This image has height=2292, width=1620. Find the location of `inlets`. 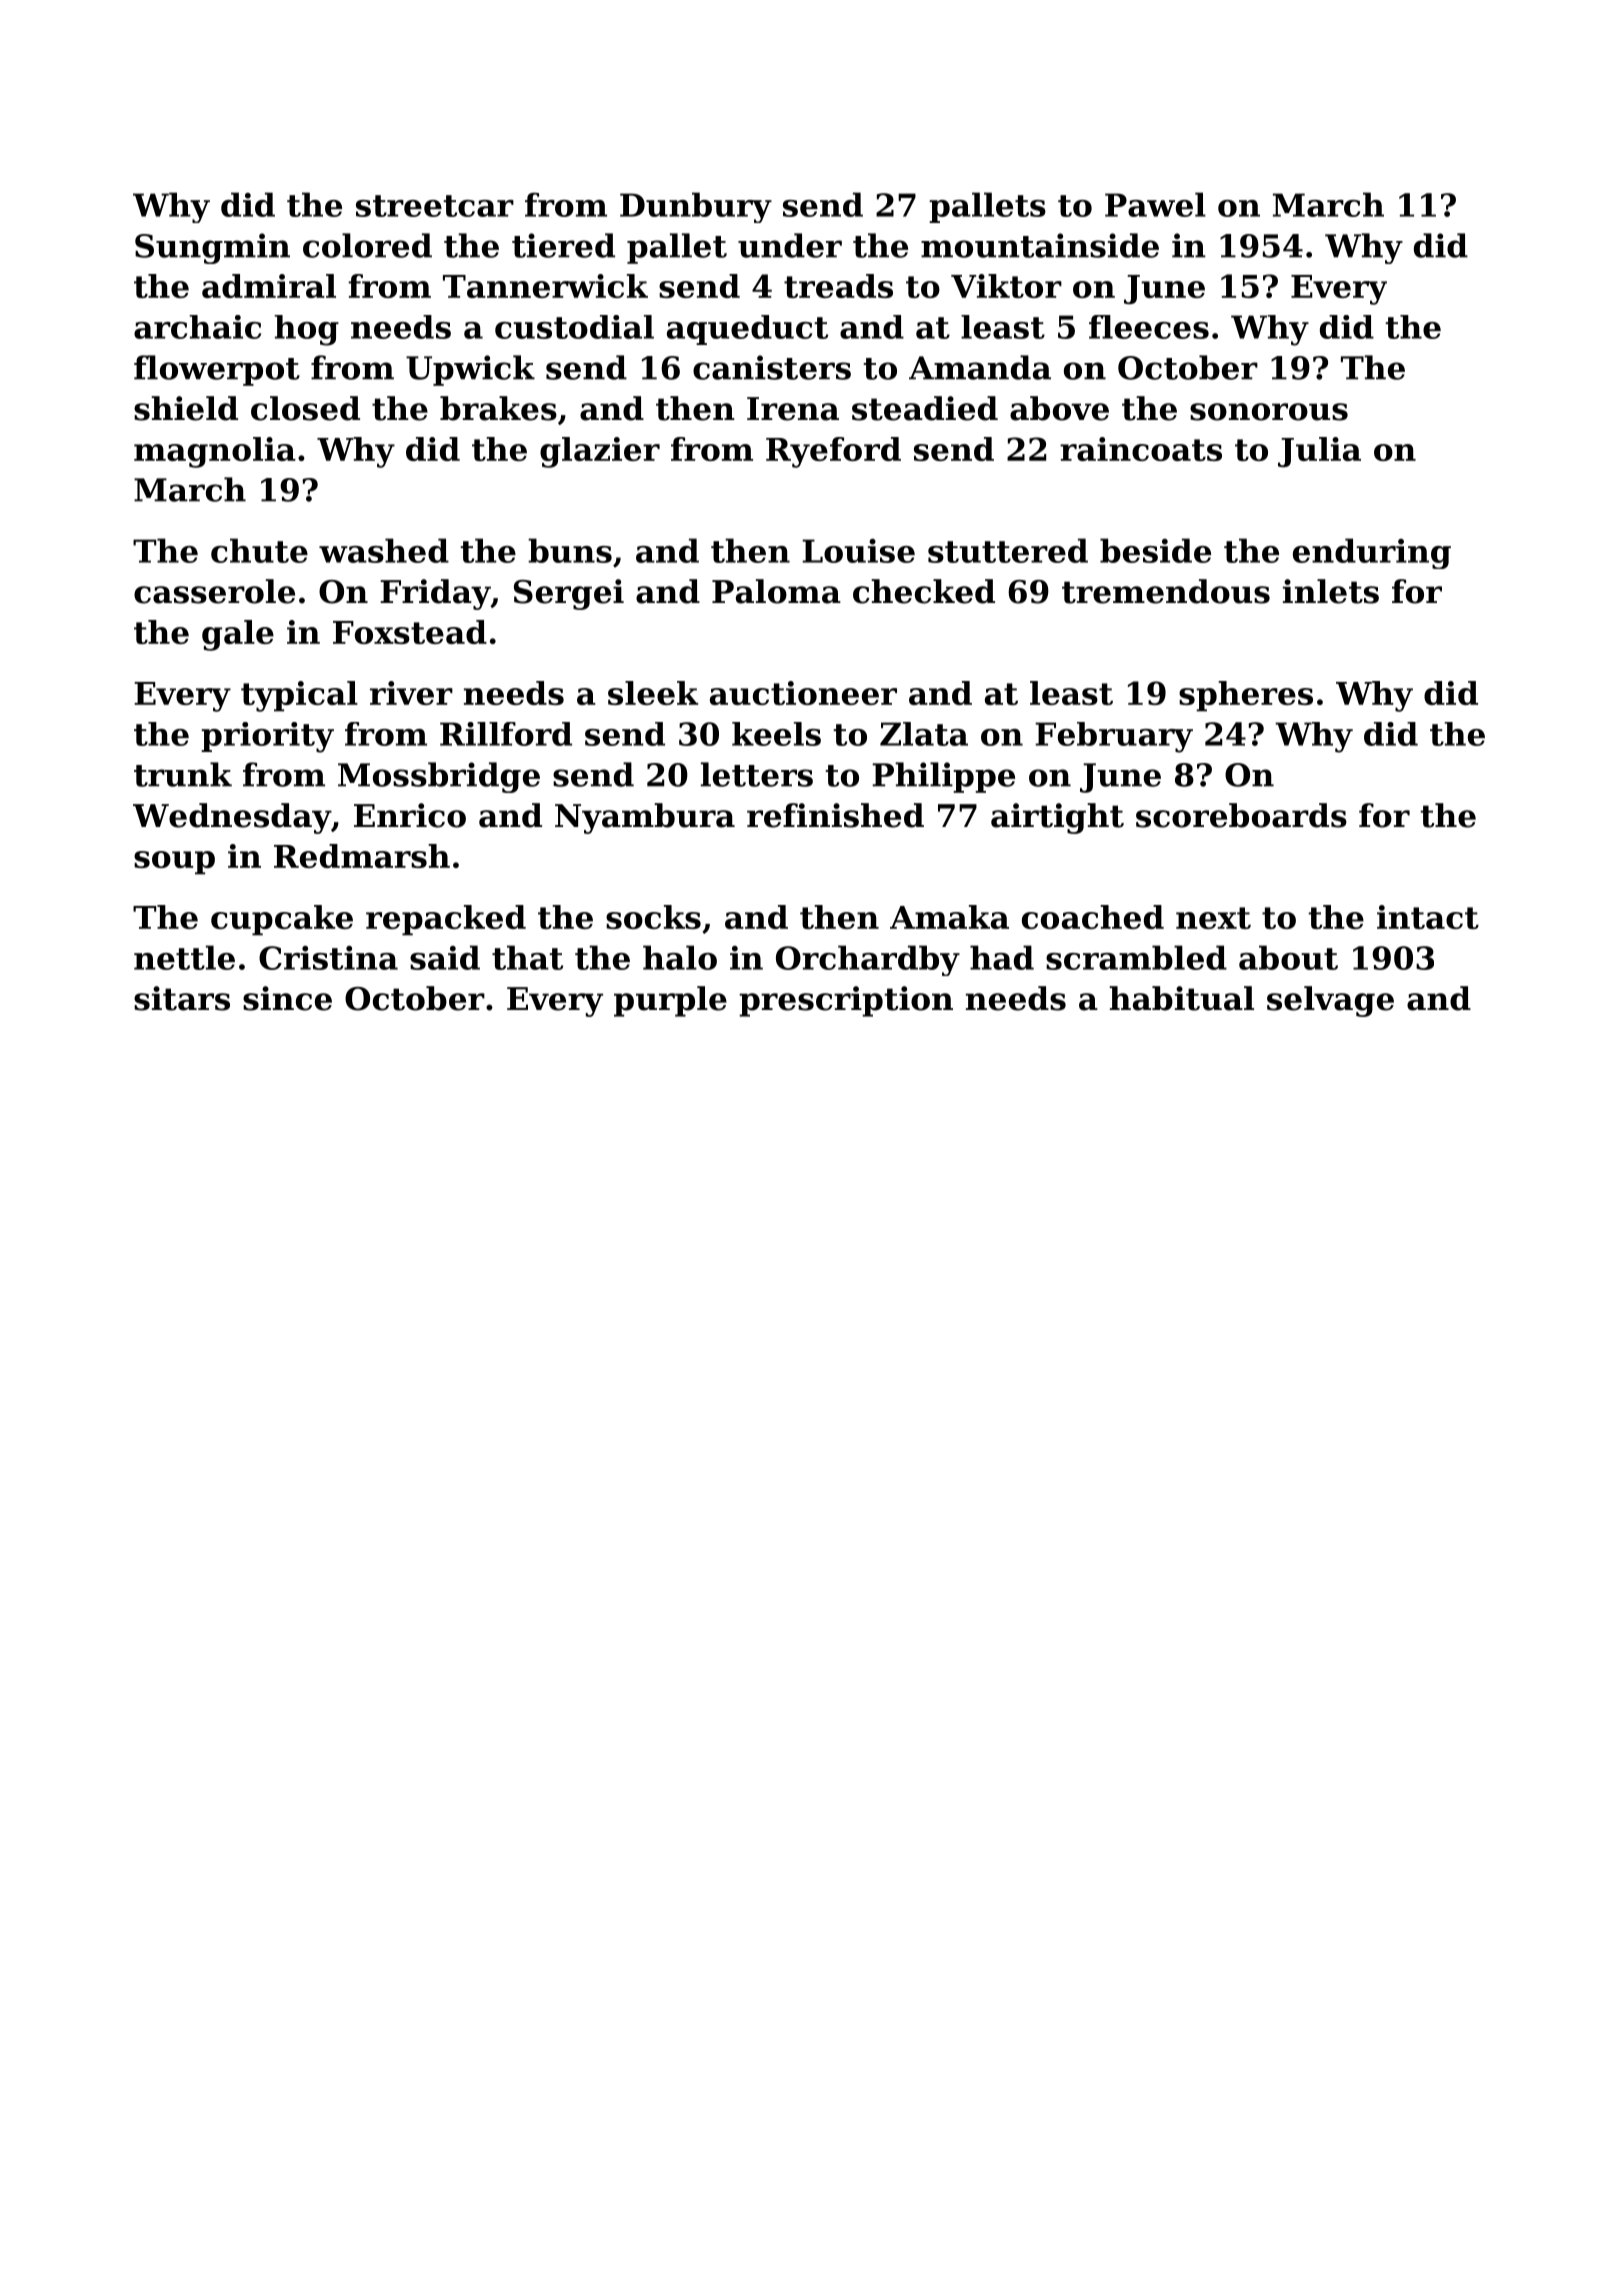

inlets is located at coordinates (1331, 591).
